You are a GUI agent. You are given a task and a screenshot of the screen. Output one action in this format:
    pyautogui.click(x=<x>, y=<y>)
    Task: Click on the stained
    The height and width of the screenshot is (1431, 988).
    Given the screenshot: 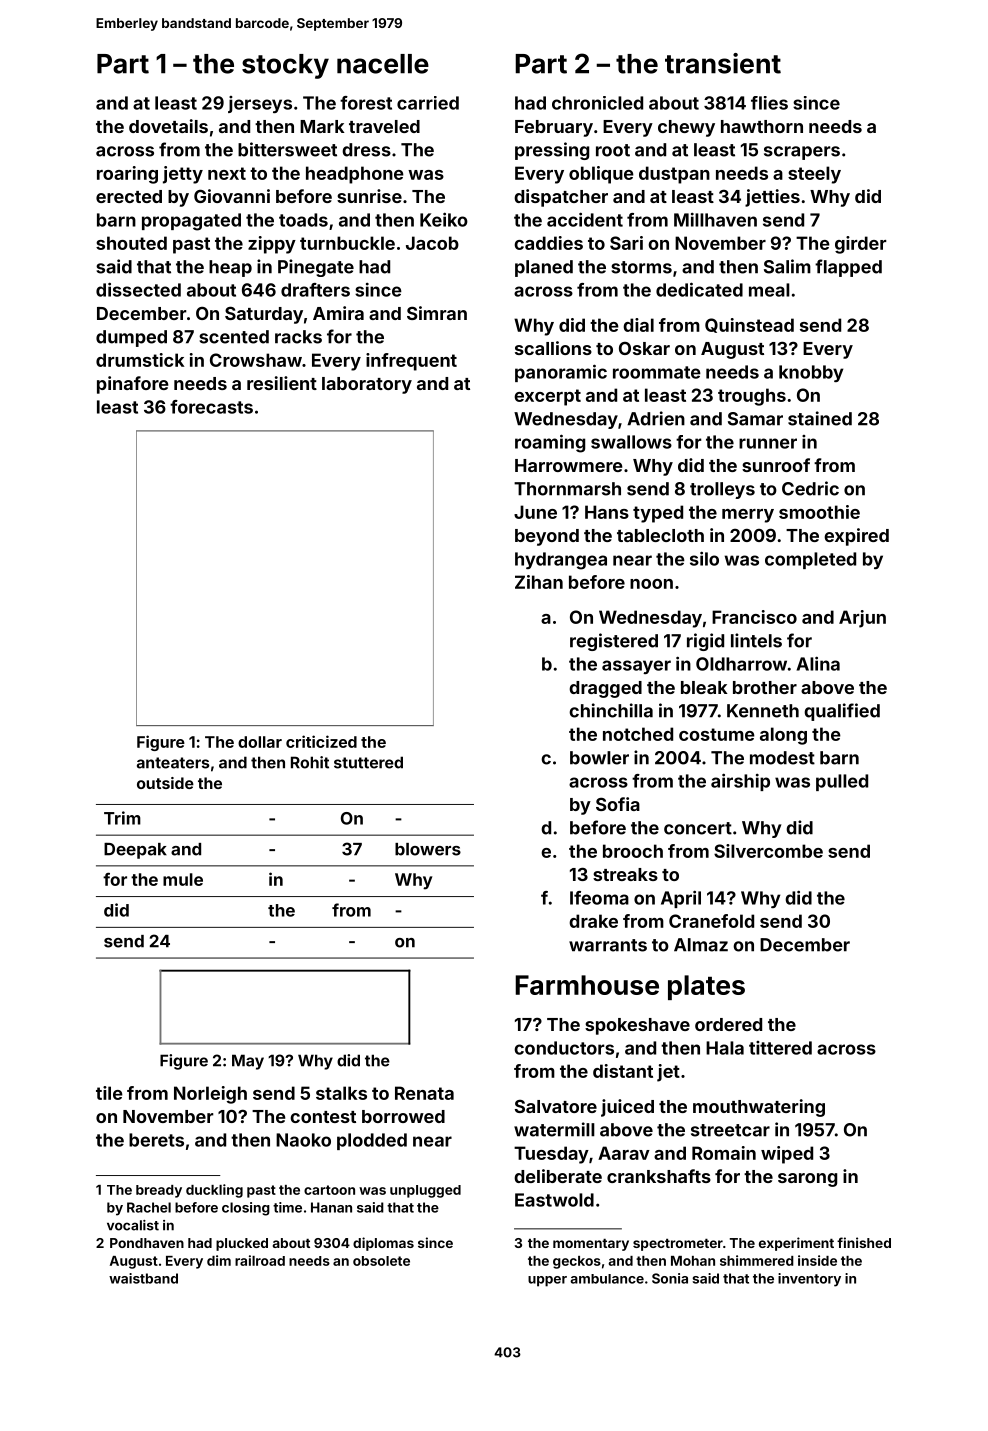 What is the action you would take?
    pyautogui.click(x=820, y=418)
